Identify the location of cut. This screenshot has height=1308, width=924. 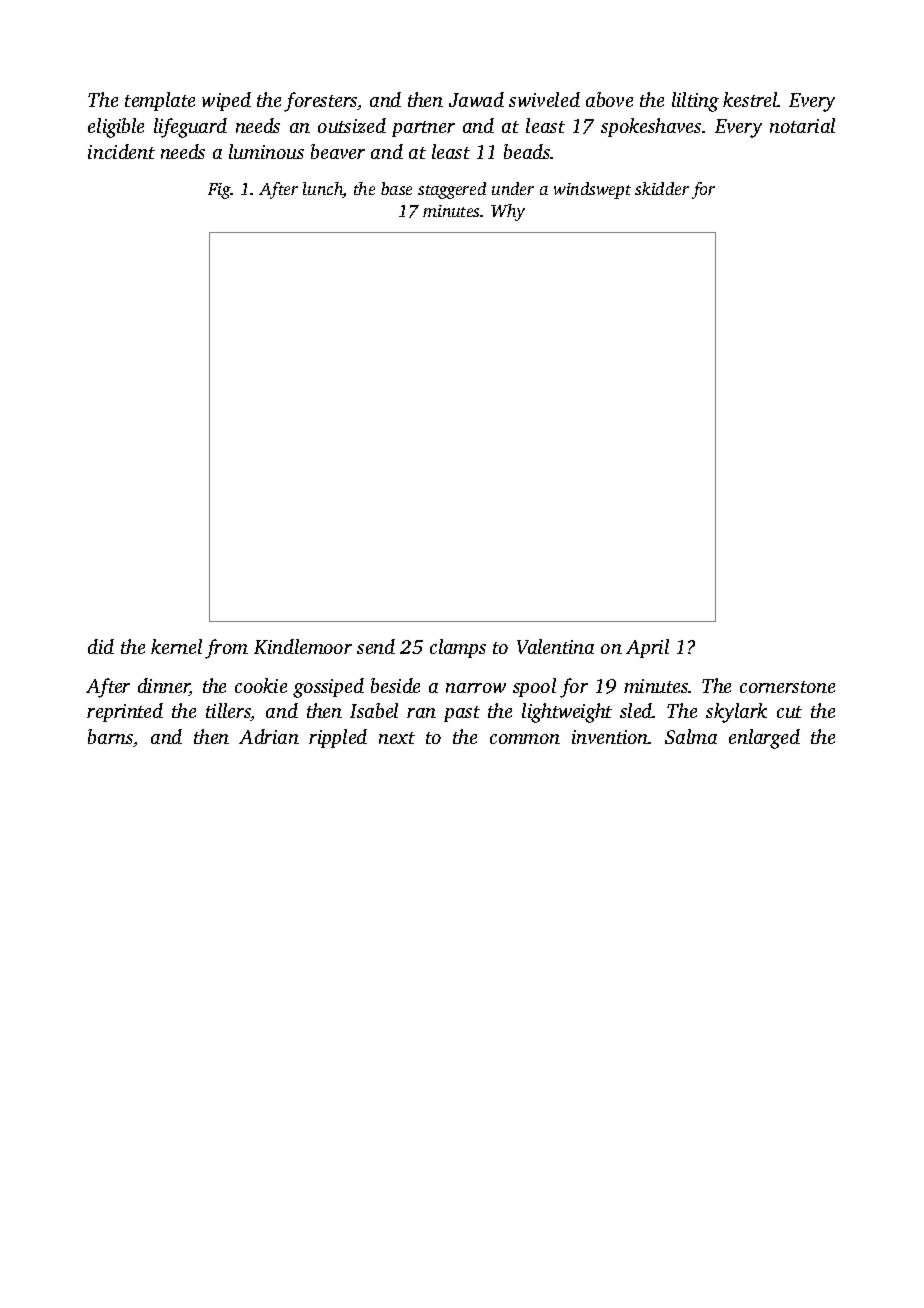
(789, 712).
